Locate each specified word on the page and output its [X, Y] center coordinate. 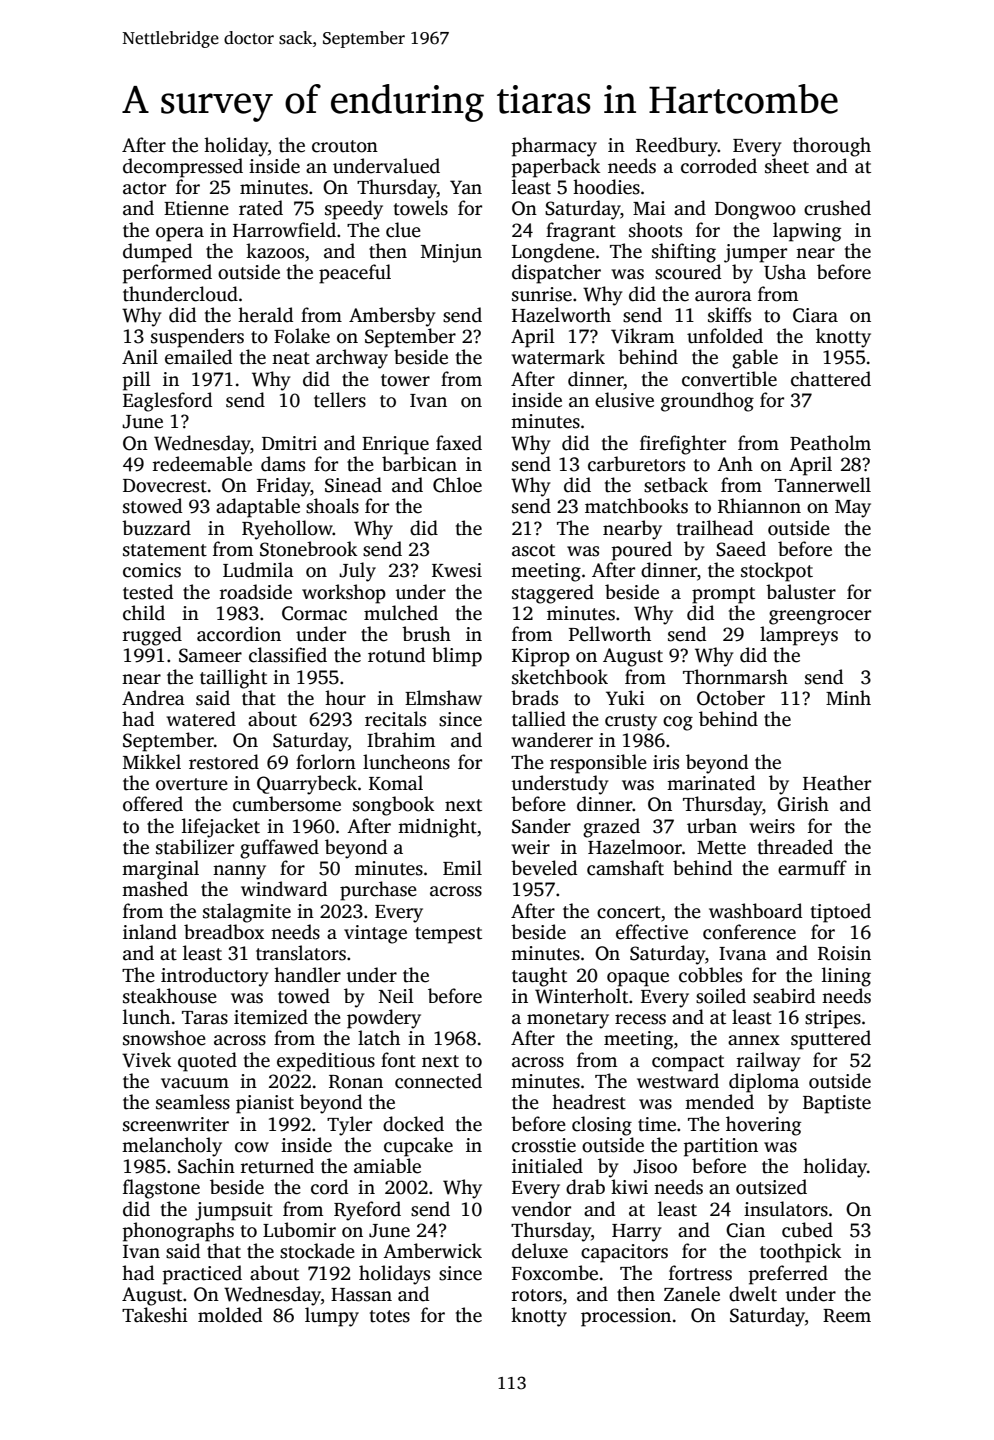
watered [201, 719]
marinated [711, 783]
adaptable [258, 508]
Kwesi [457, 570]
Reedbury [677, 147]
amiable [387, 1166]
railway [769, 1062]
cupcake [418, 1147]
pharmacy [554, 147]
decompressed [183, 168]
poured [642, 551]
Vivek [147, 1060]
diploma [764, 1083]
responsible [598, 764]
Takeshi [155, 1315]
